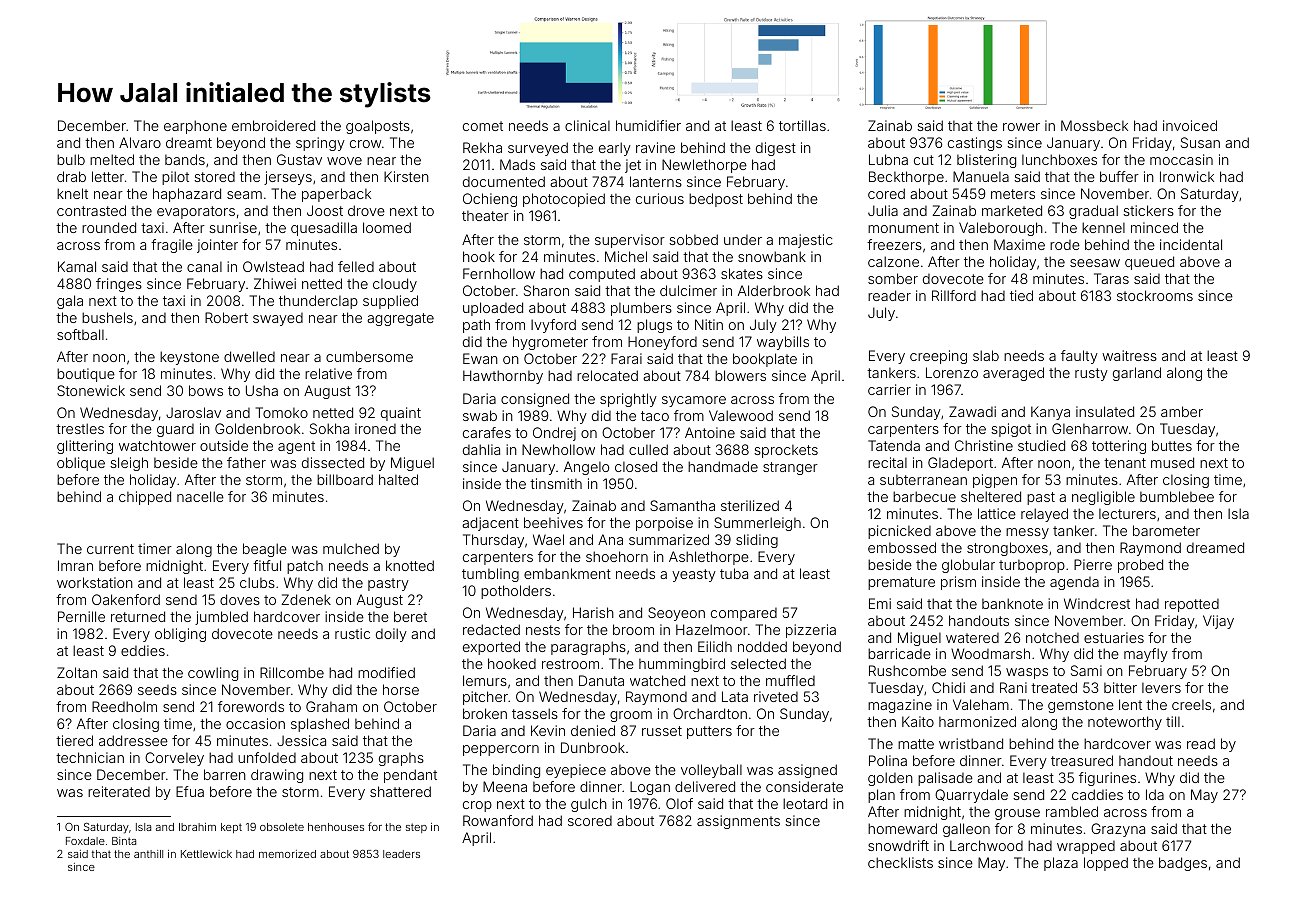 Image resolution: width=1308 pixels, height=924 pixels. What do you see at coordinates (306, 599) in the document?
I see `Zdenek` at bounding box center [306, 599].
